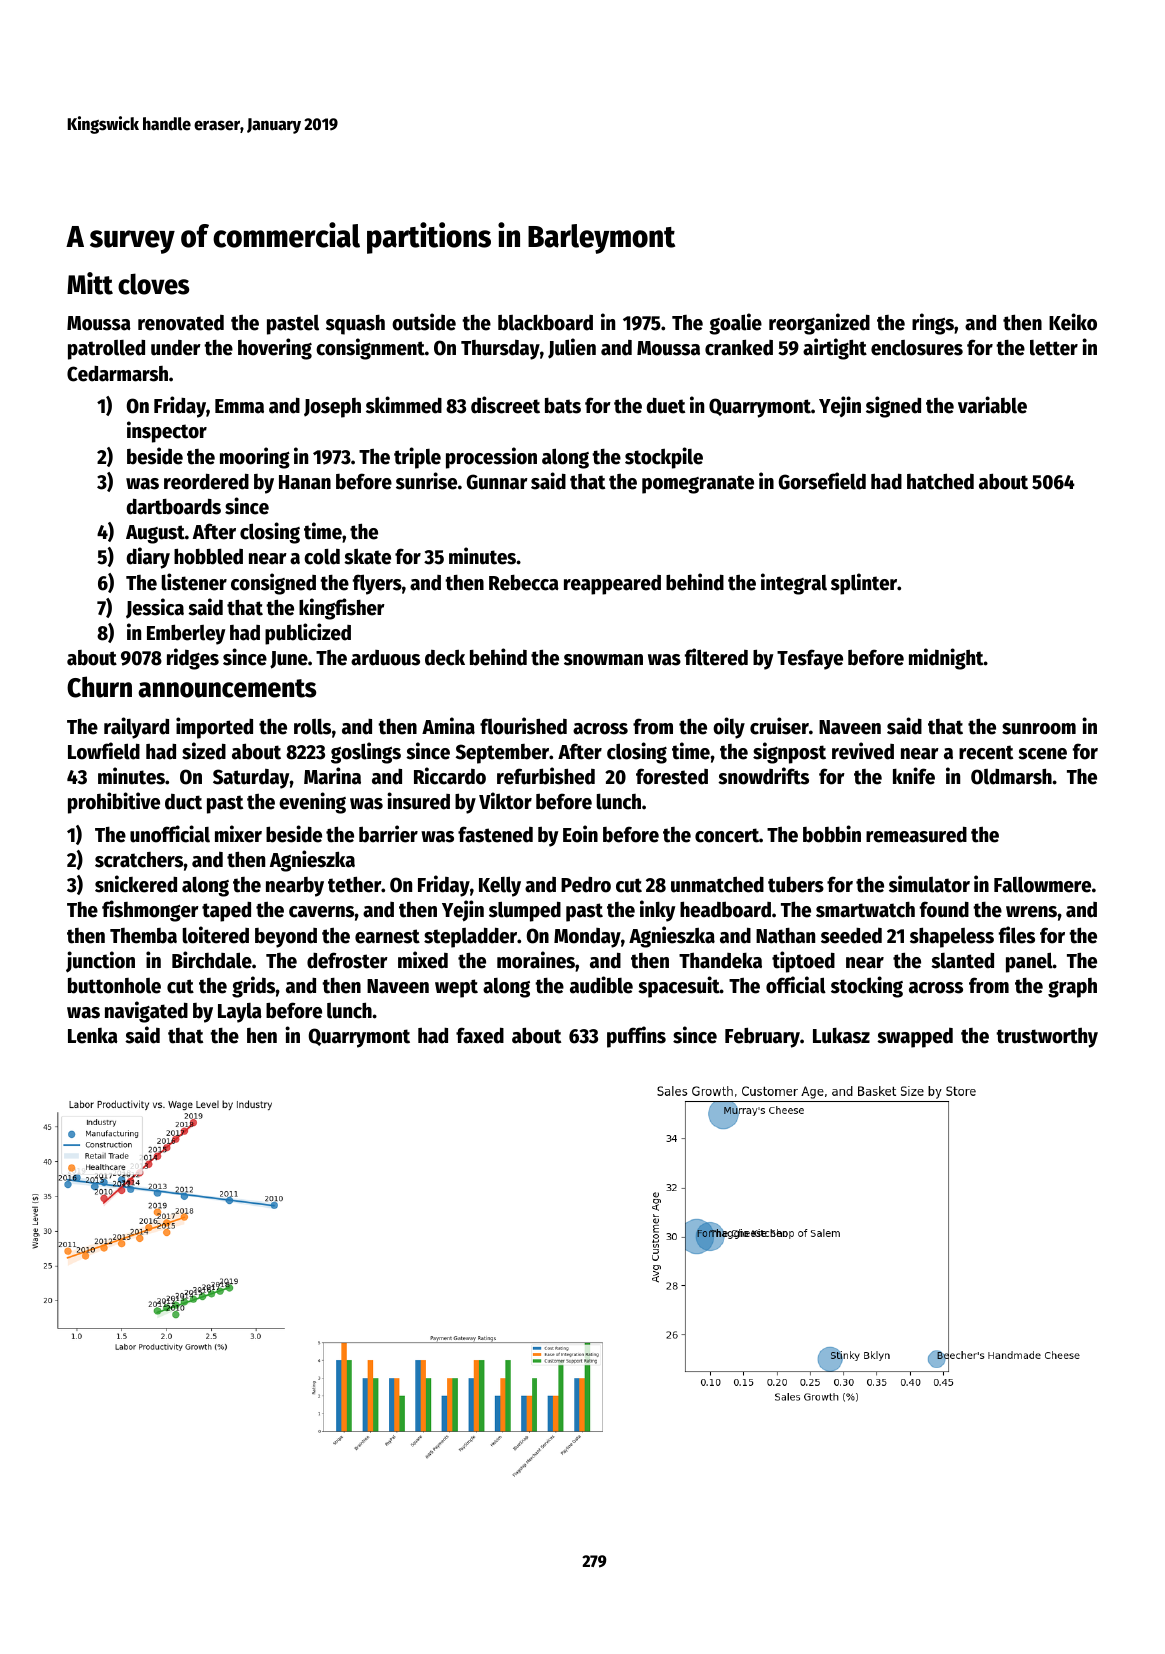 This screenshot has height=1654, width=1165. Describe the element at coordinates (636, 1037) in the screenshot. I see `puffins` at that location.
